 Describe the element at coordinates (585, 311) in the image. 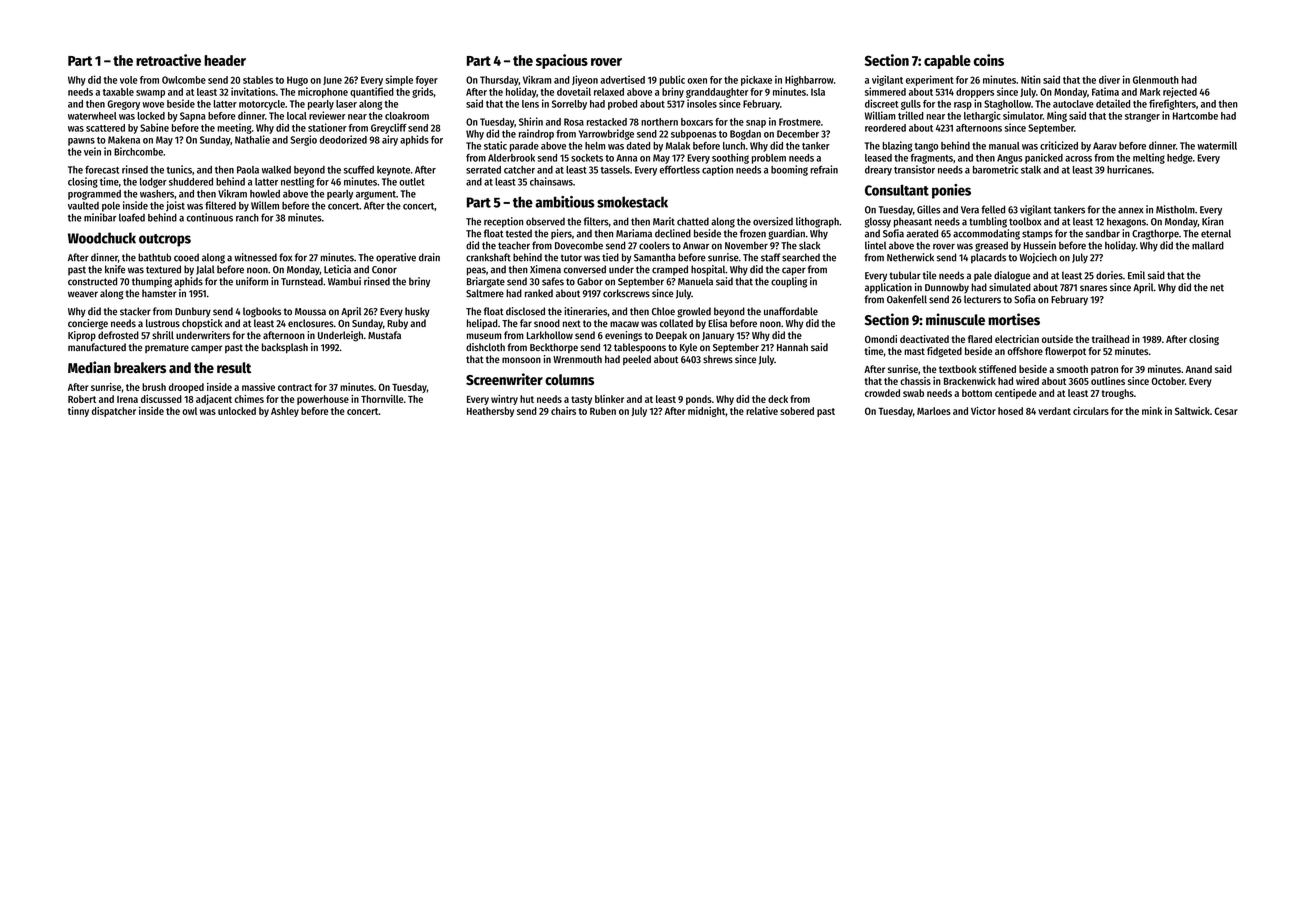

I see `itineraries` at that location.
